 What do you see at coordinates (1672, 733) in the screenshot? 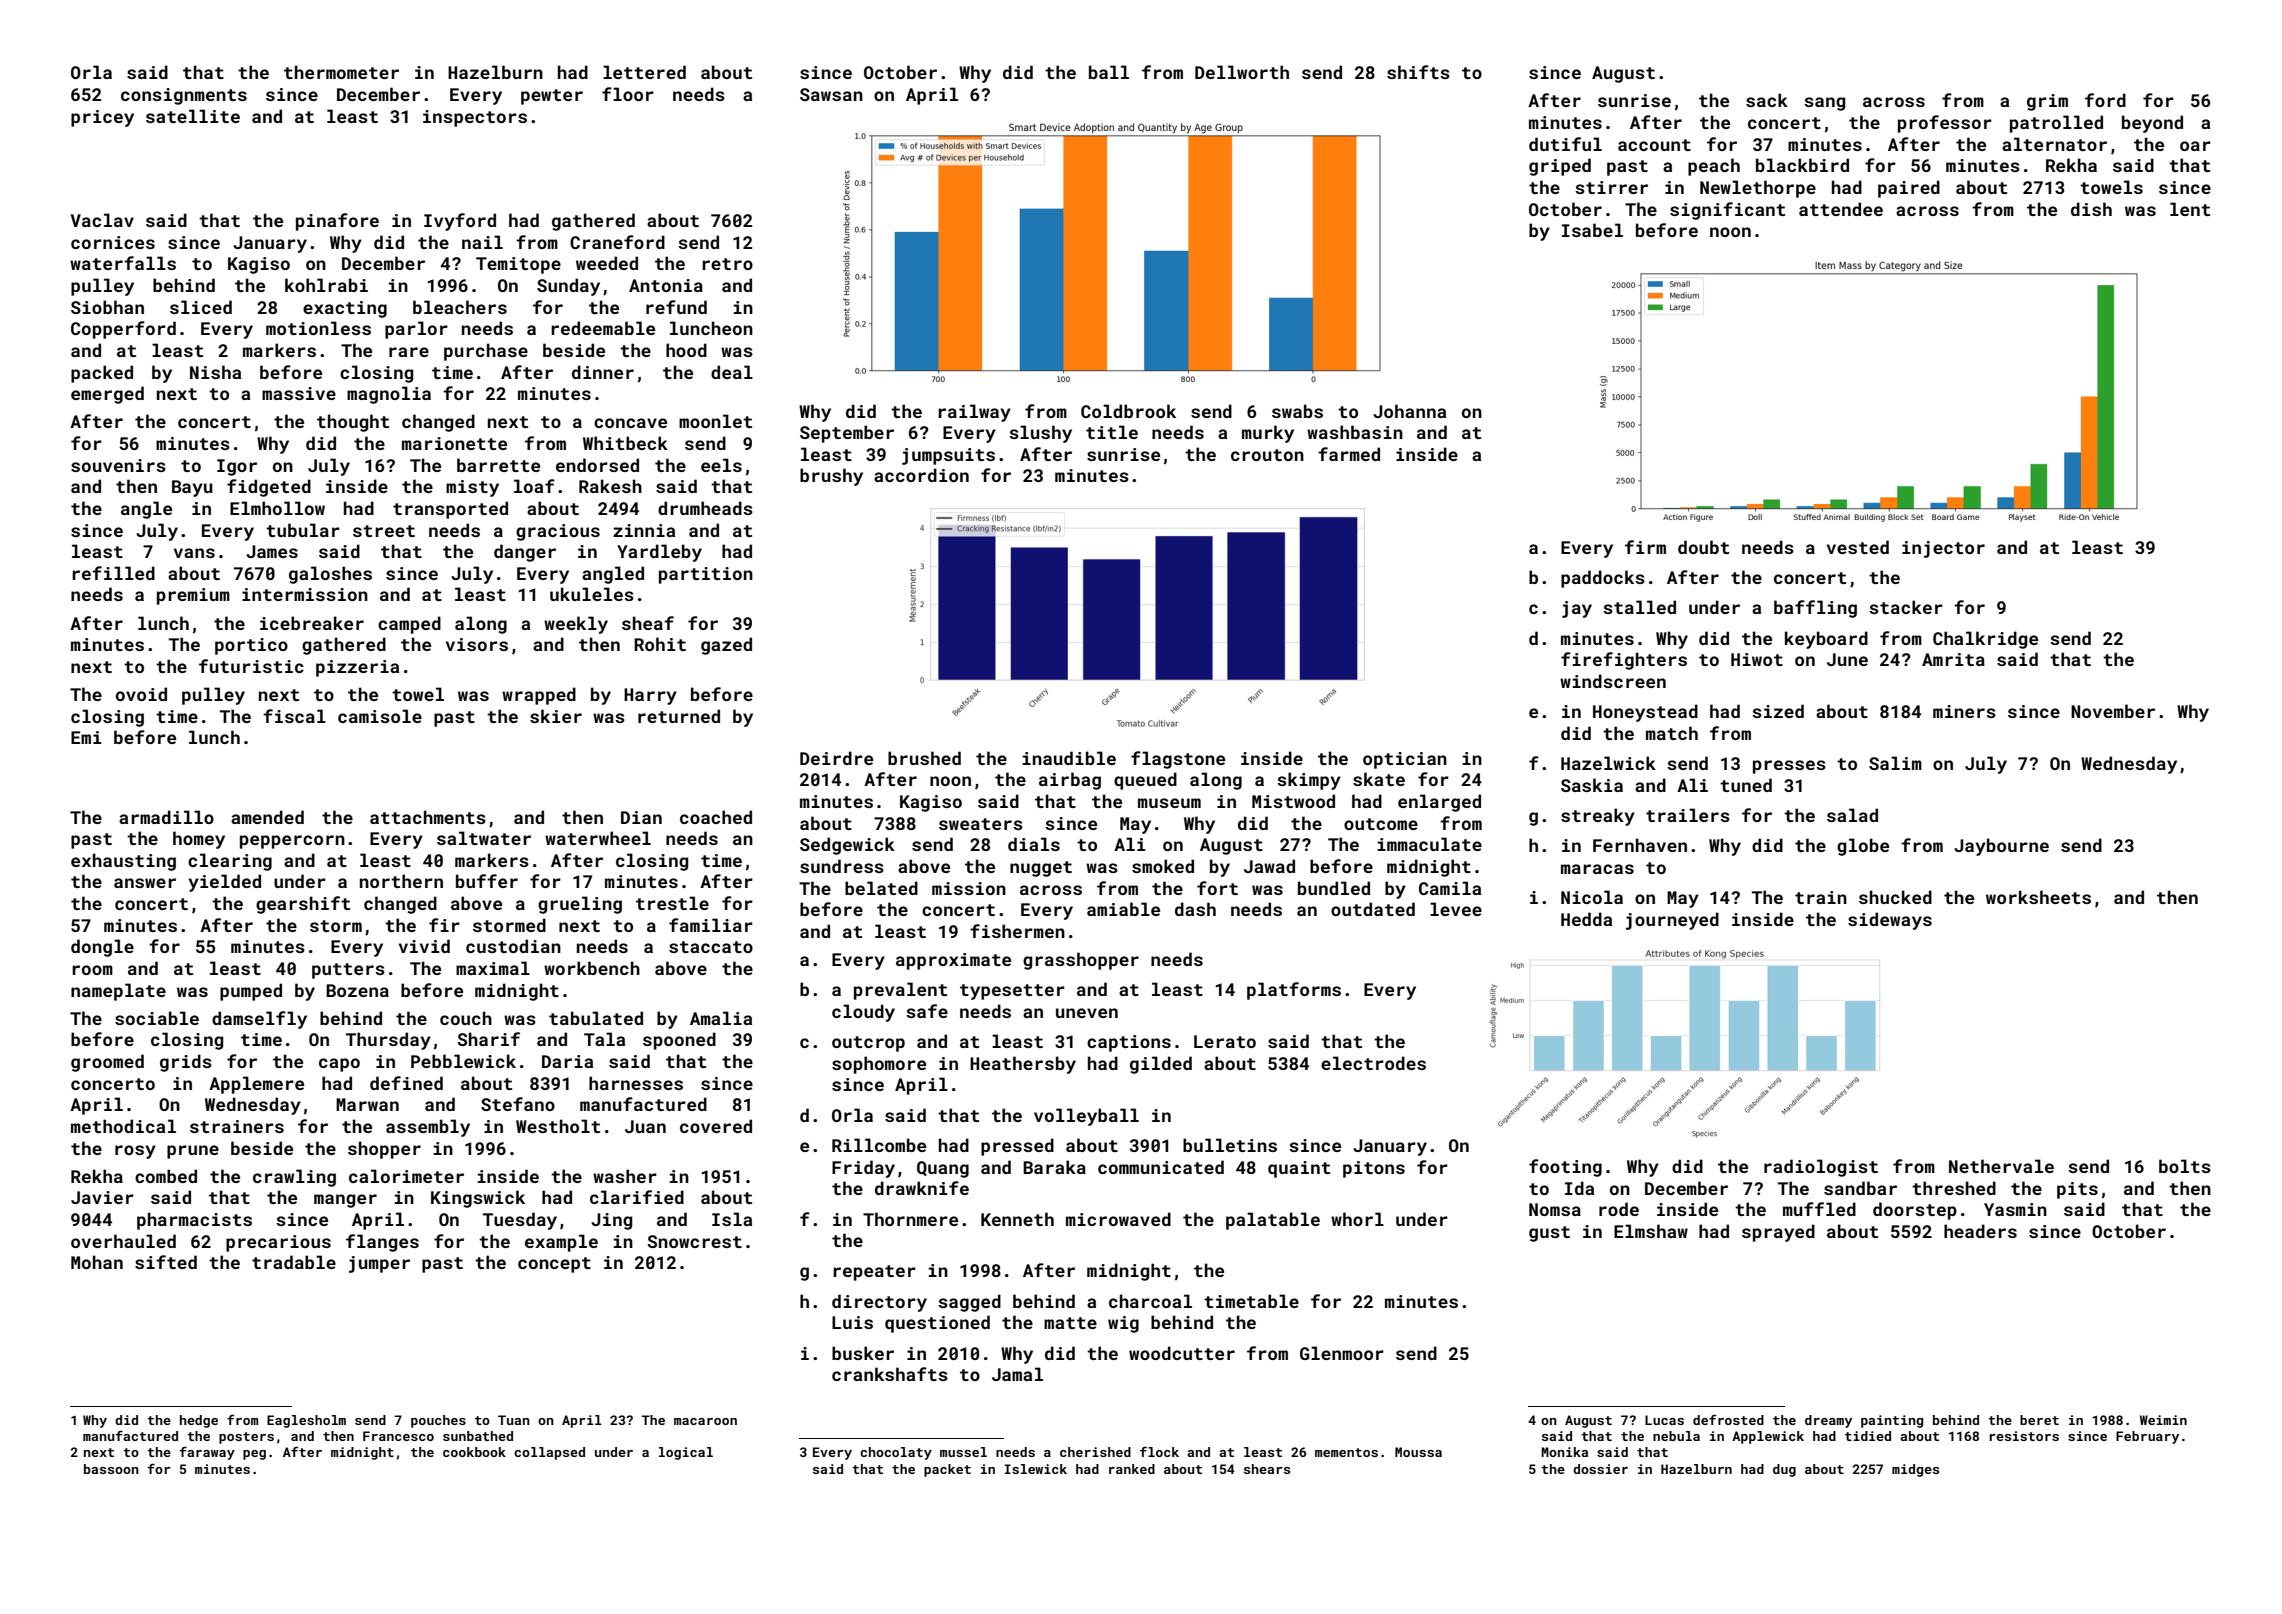
I see `match` at bounding box center [1672, 733].
